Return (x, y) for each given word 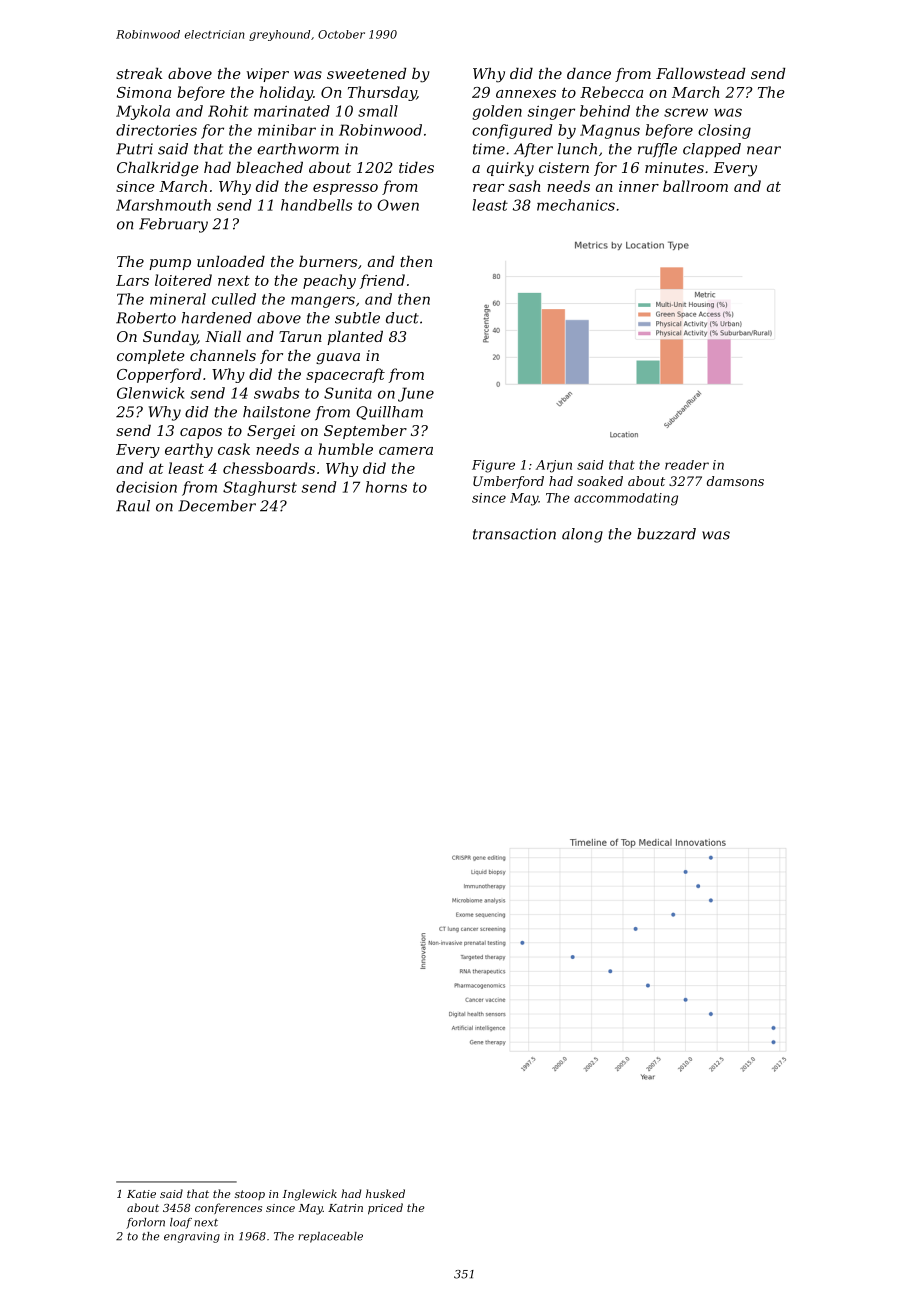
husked (385, 1193)
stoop (250, 1195)
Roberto (146, 318)
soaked (600, 481)
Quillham (389, 413)
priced (385, 1209)
